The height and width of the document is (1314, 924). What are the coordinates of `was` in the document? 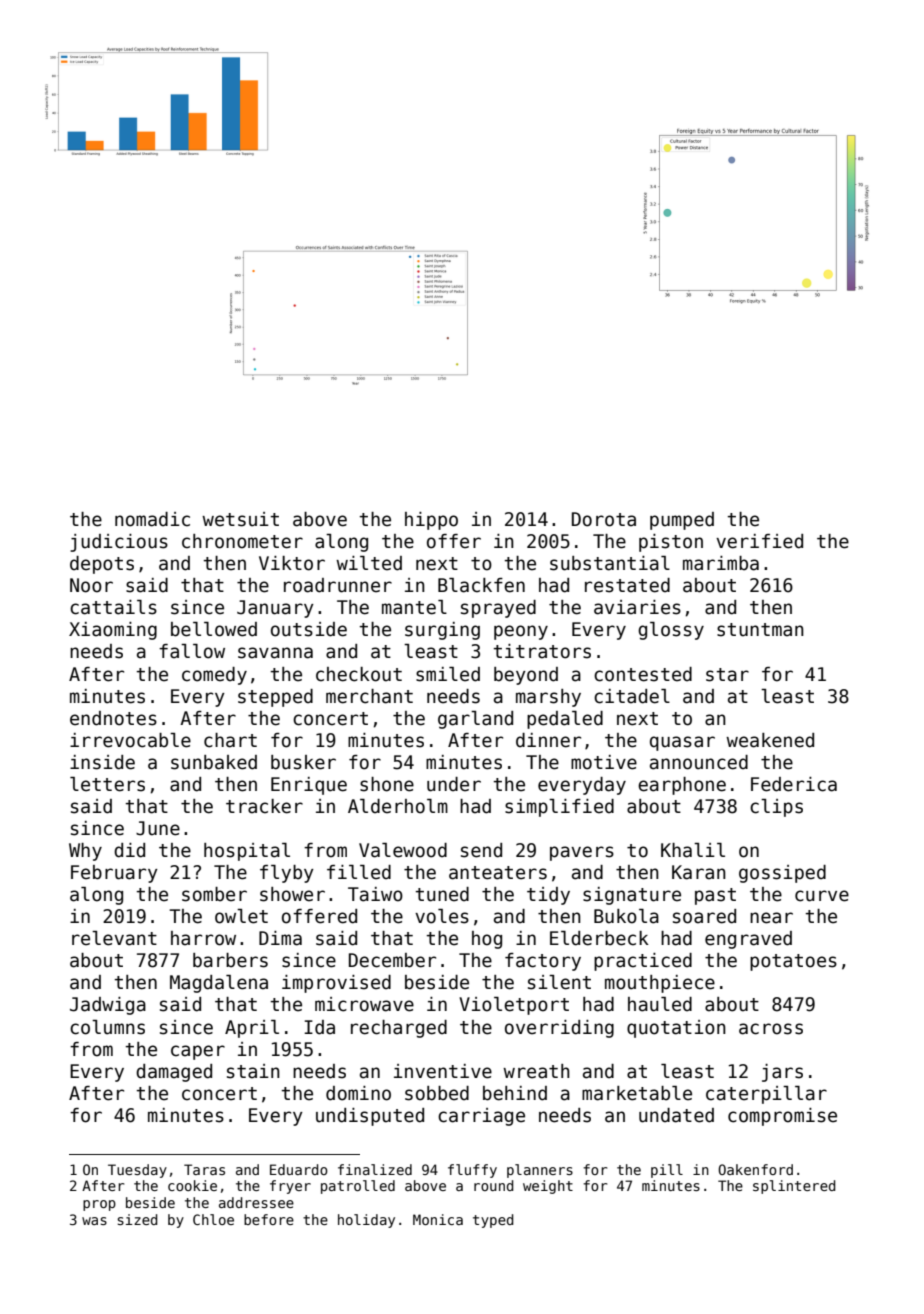 It's located at (94, 1221).
